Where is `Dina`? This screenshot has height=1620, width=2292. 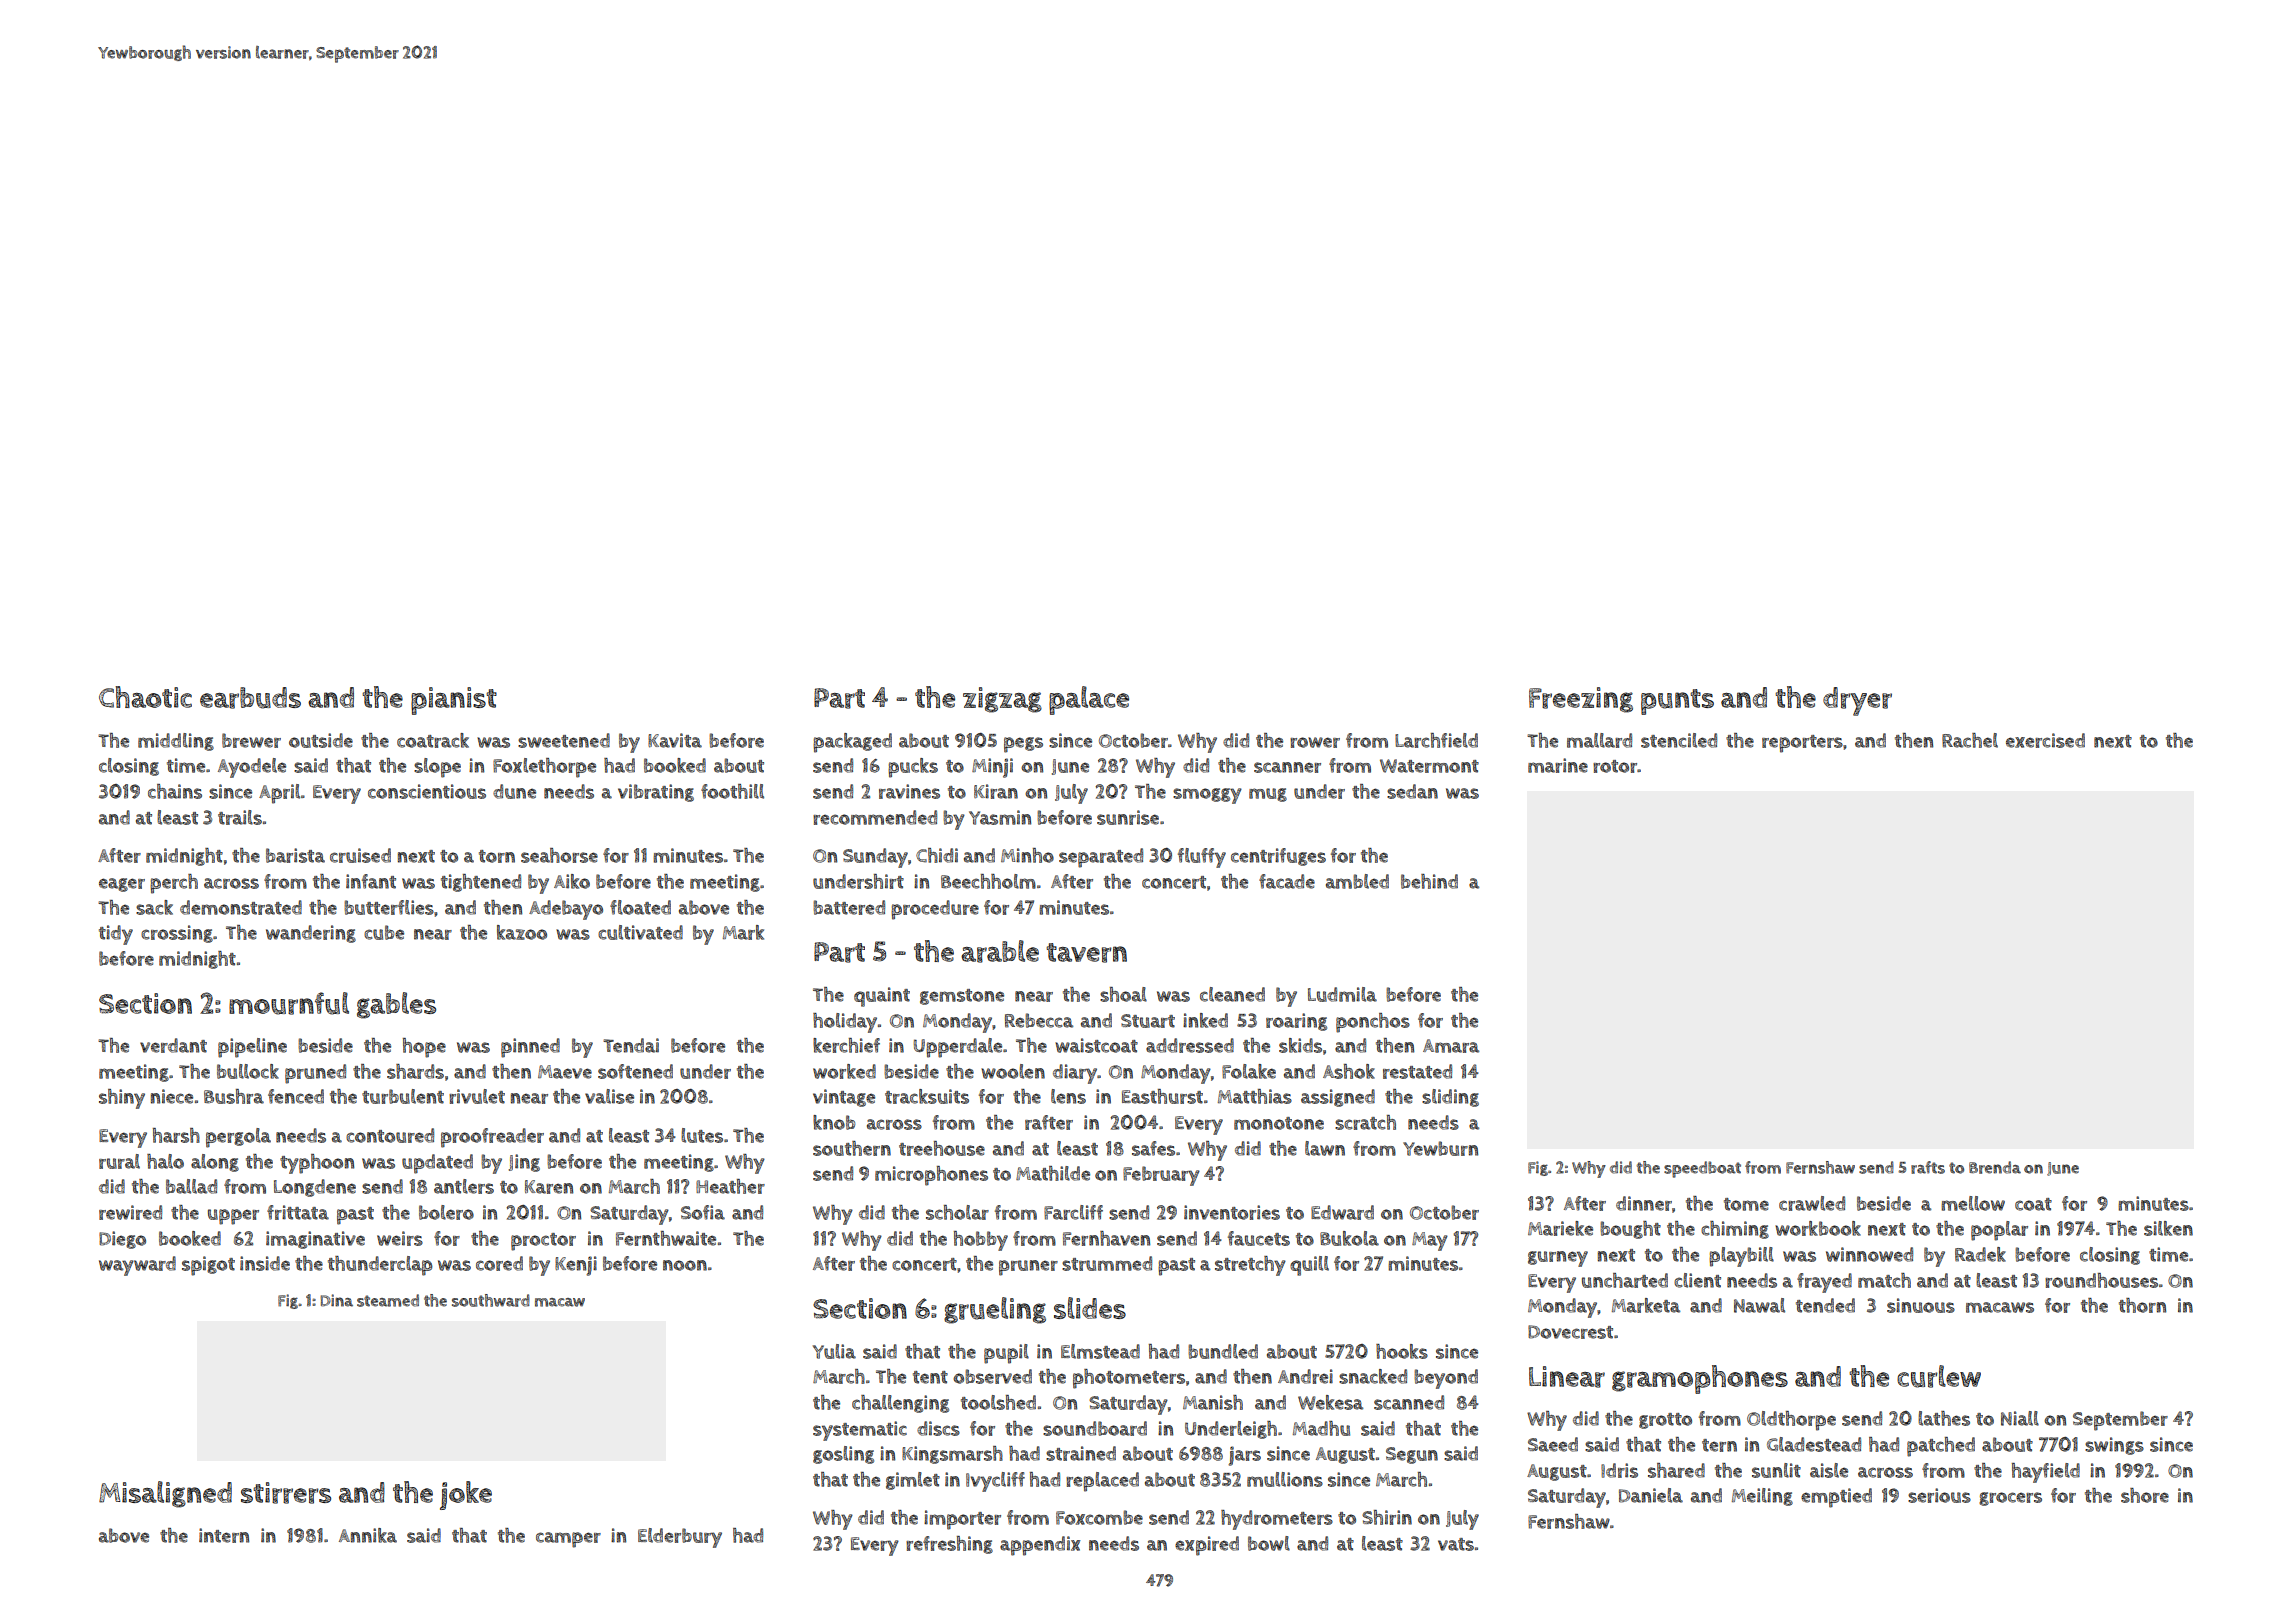
Dina is located at coordinates (336, 1300).
